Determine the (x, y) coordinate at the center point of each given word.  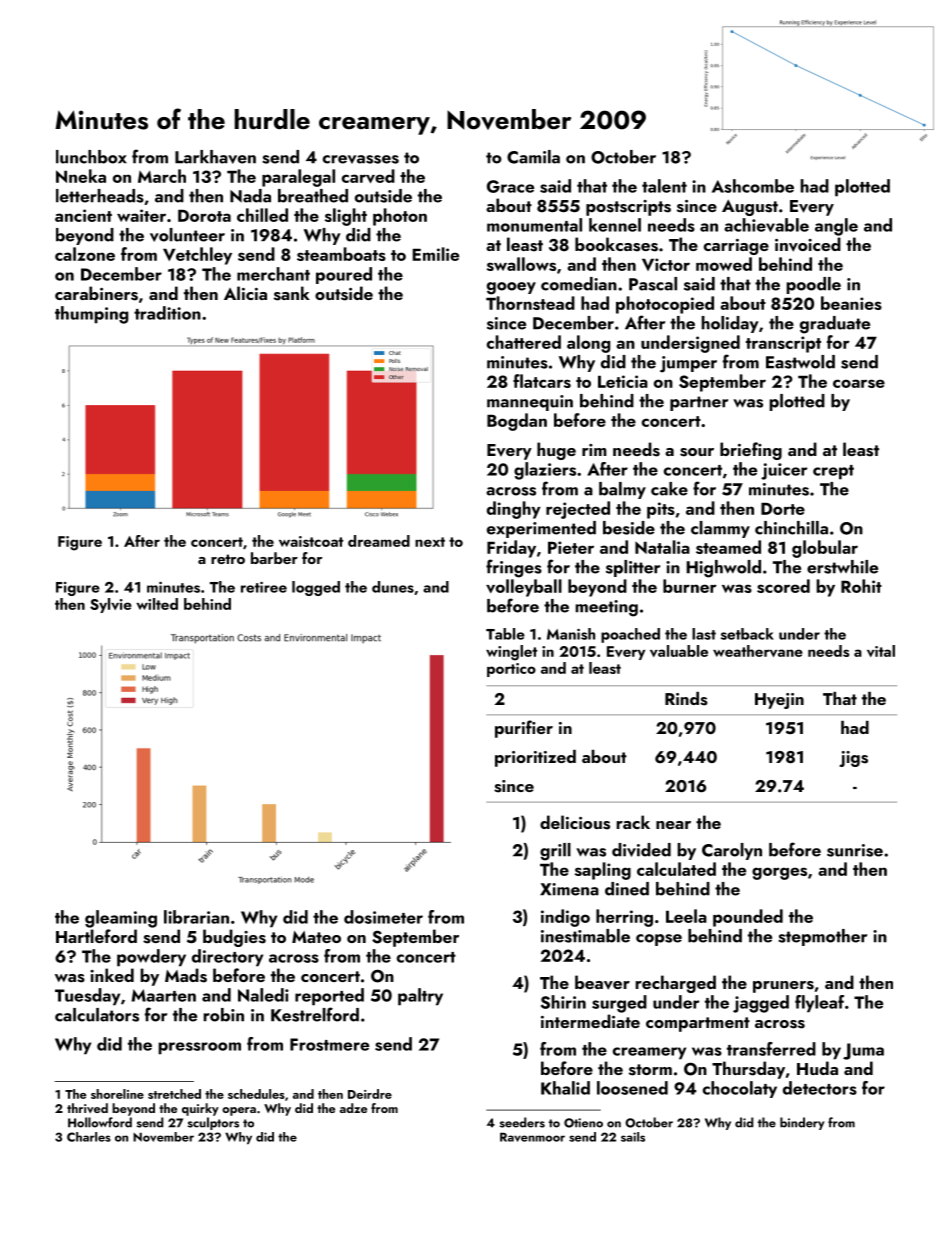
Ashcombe (753, 186)
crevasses (361, 159)
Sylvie (111, 605)
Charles (89, 1137)
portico (511, 670)
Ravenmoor (532, 1137)
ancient (83, 215)
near (673, 825)
